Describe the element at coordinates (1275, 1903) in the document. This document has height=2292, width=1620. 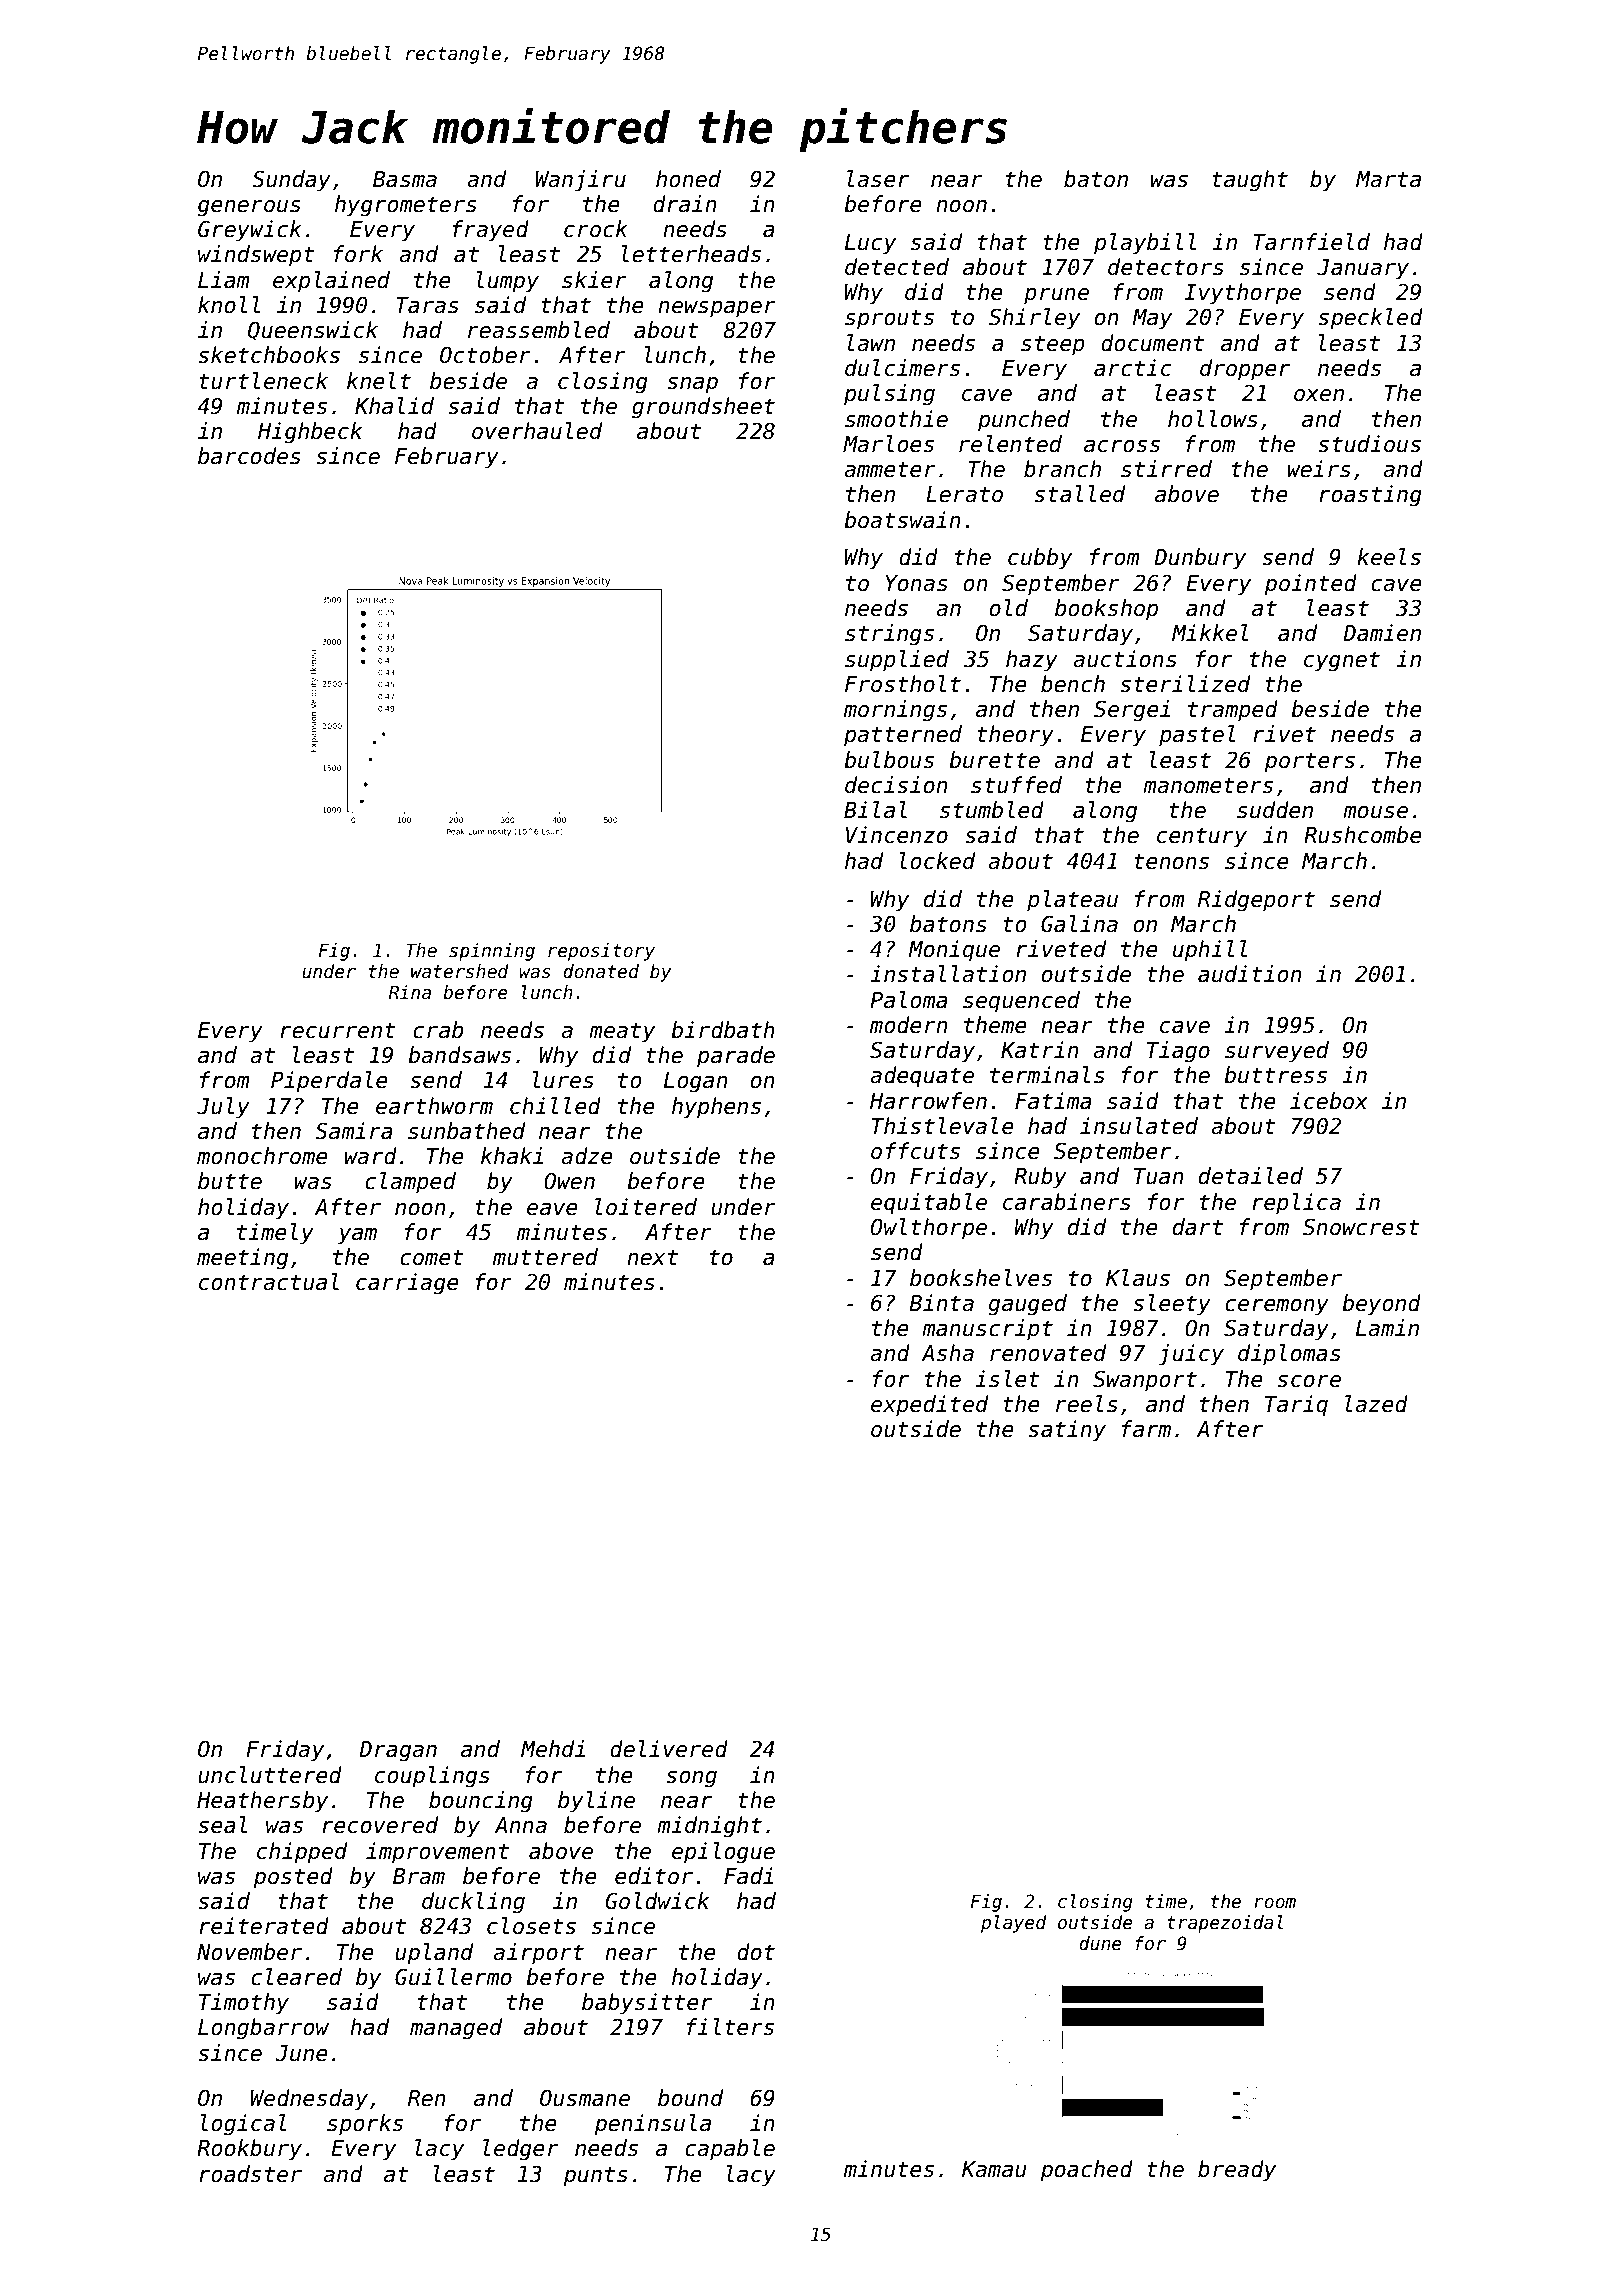
I see `room` at that location.
